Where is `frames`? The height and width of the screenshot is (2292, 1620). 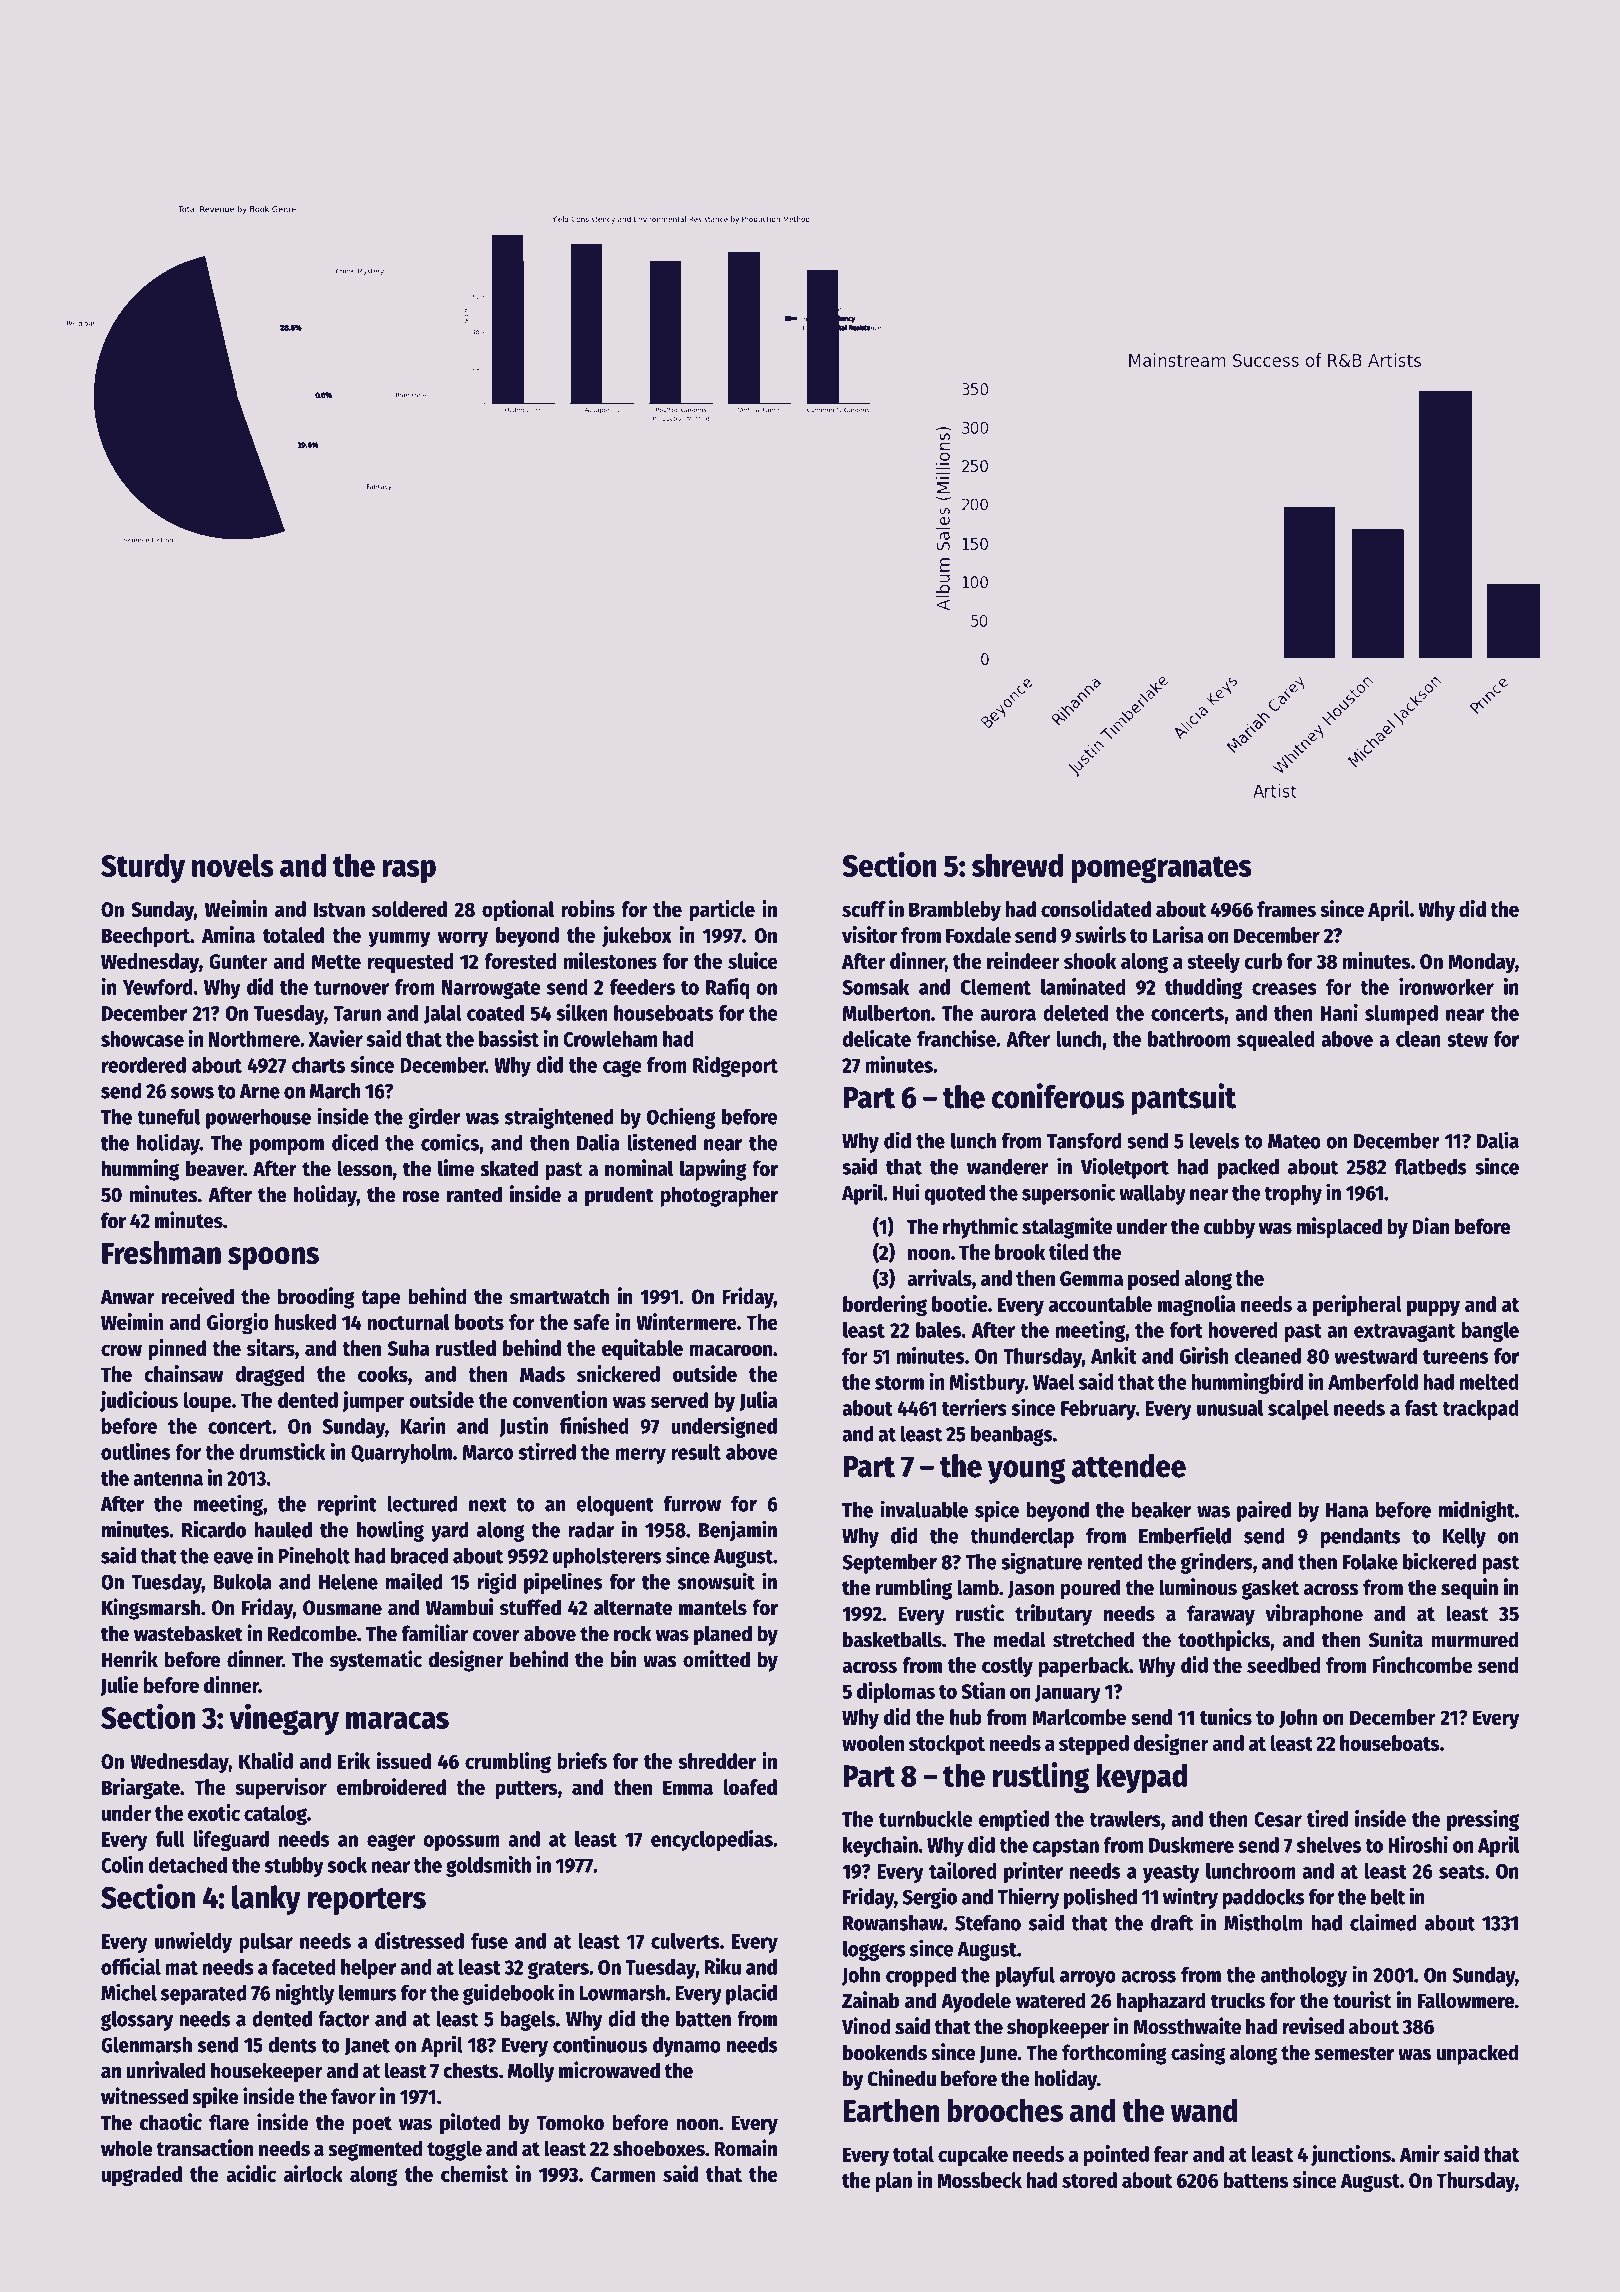
frames is located at coordinates (1286, 909).
